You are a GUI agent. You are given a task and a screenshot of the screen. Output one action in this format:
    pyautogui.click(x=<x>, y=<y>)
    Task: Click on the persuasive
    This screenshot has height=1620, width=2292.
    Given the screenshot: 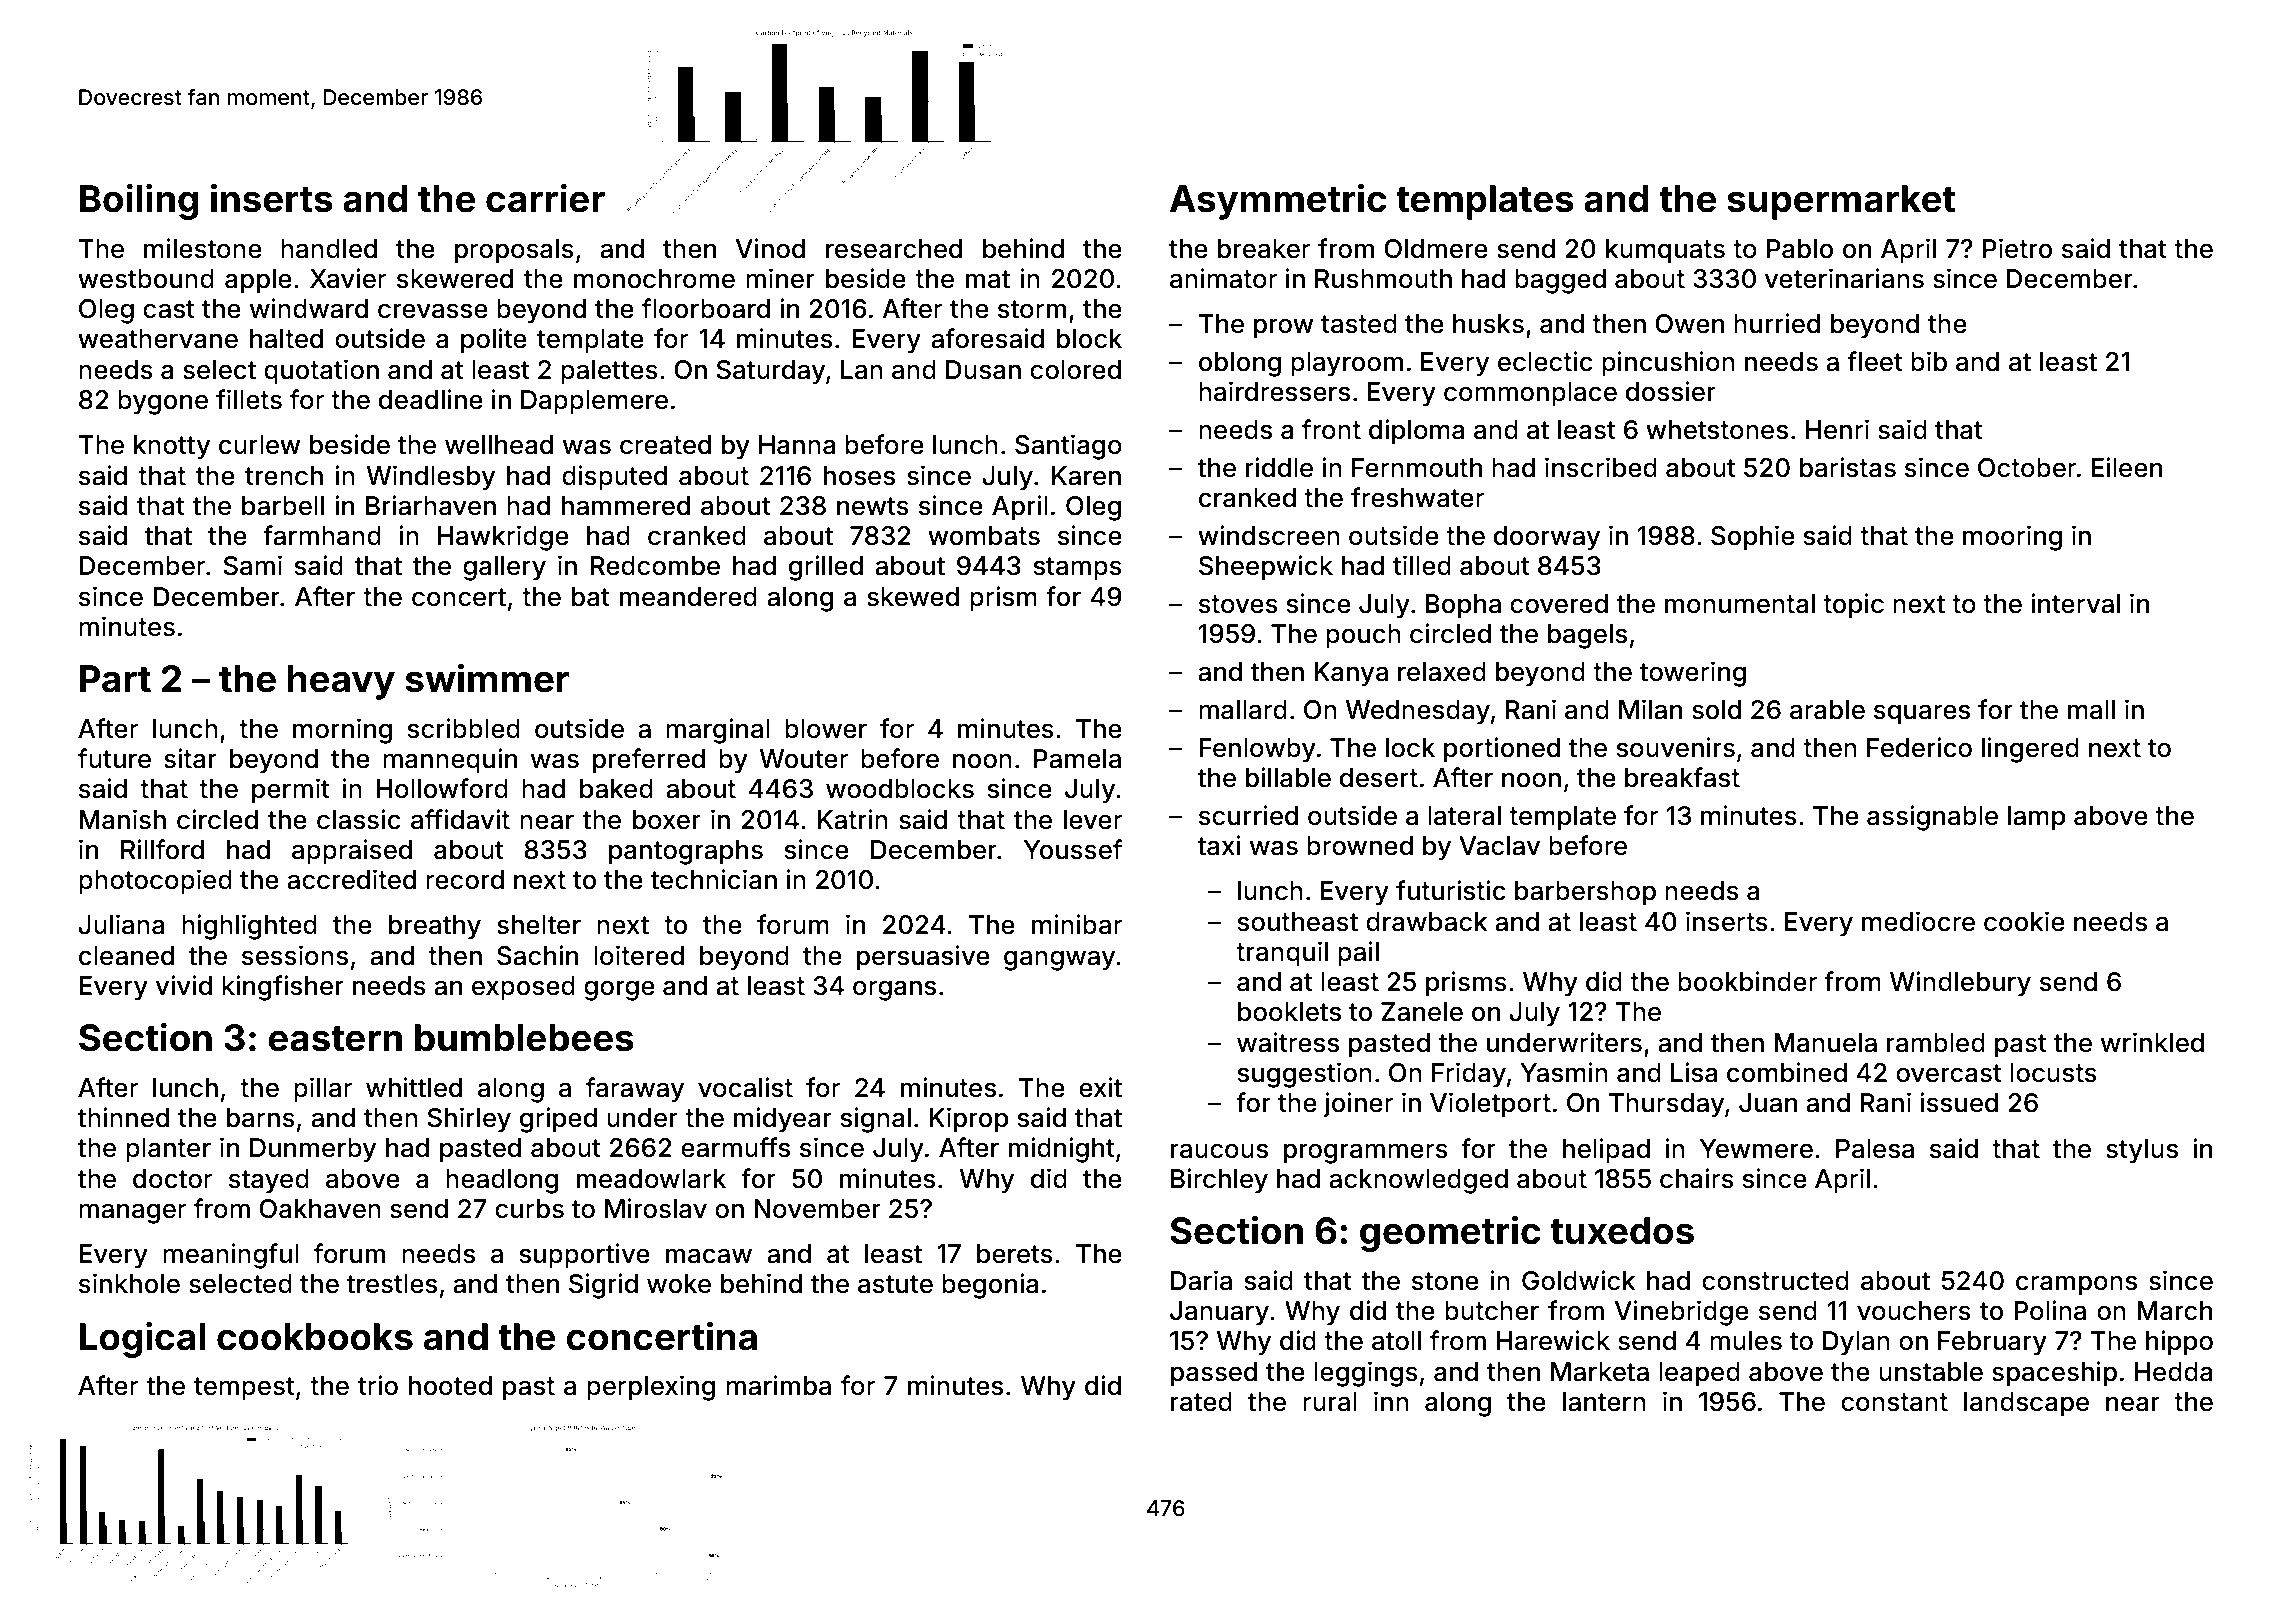 What is the action you would take?
    pyautogui.click(x=923, y=958)
